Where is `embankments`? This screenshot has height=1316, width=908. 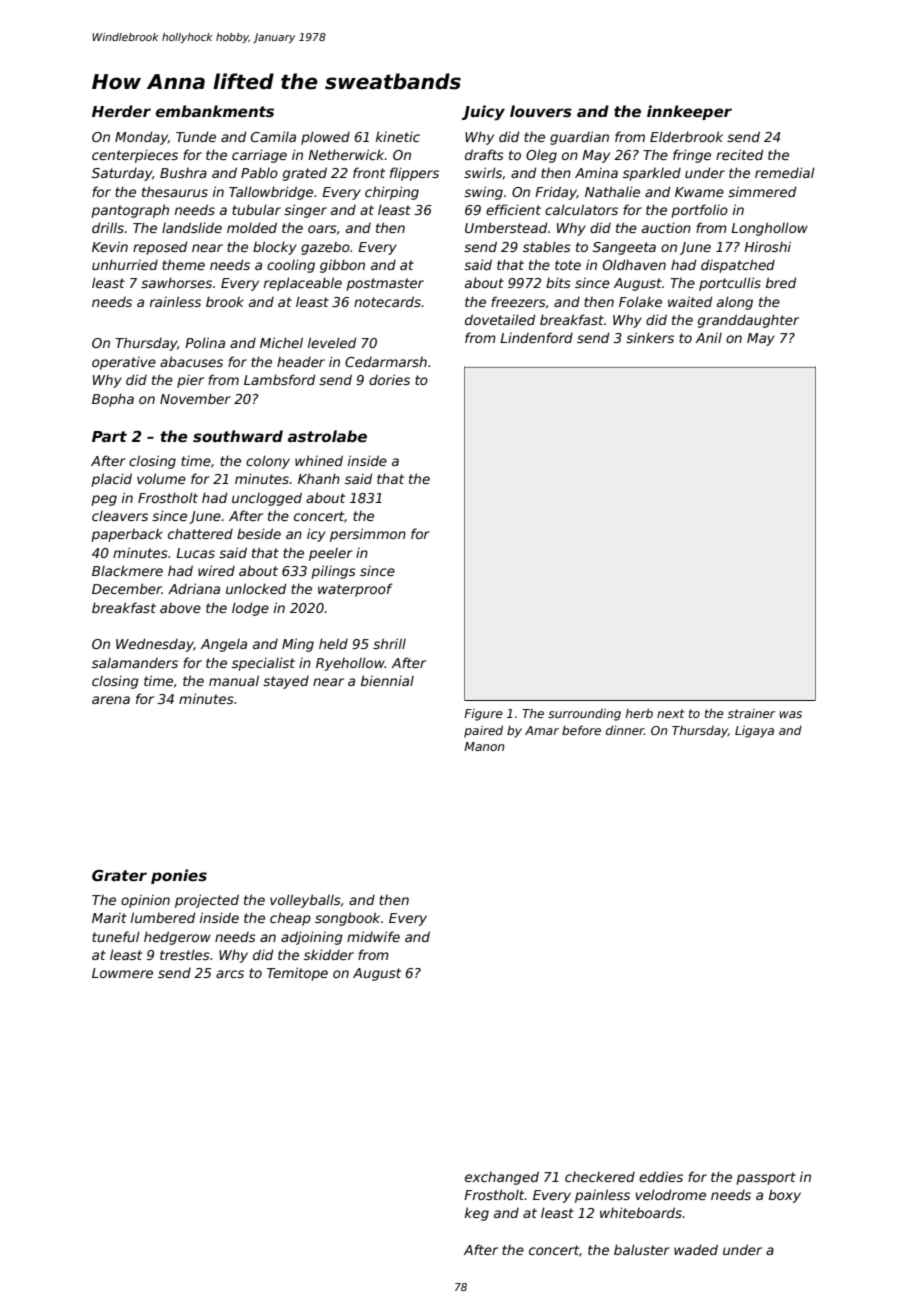
embankments is located at coordinates (215, 111).
